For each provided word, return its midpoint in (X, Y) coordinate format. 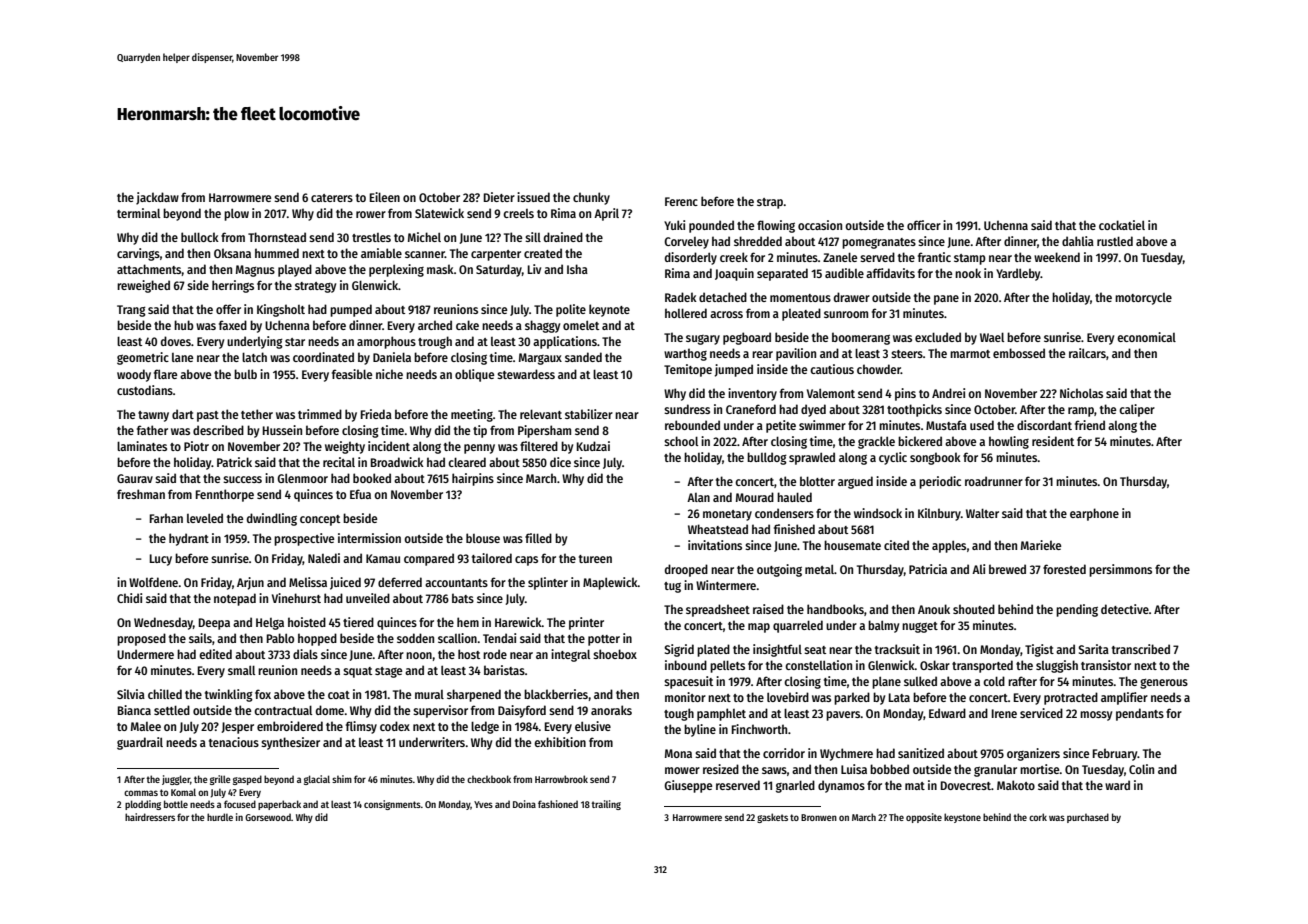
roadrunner (994, 481)
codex (395, 726)
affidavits (890, 273)
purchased (1088, 818)
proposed (141, 639)
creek (734, 257)
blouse (483, 538)
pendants (1140, 714)
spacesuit (688, 682)
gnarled (795, 786)
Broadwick (397, 462)
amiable (381, 253)
